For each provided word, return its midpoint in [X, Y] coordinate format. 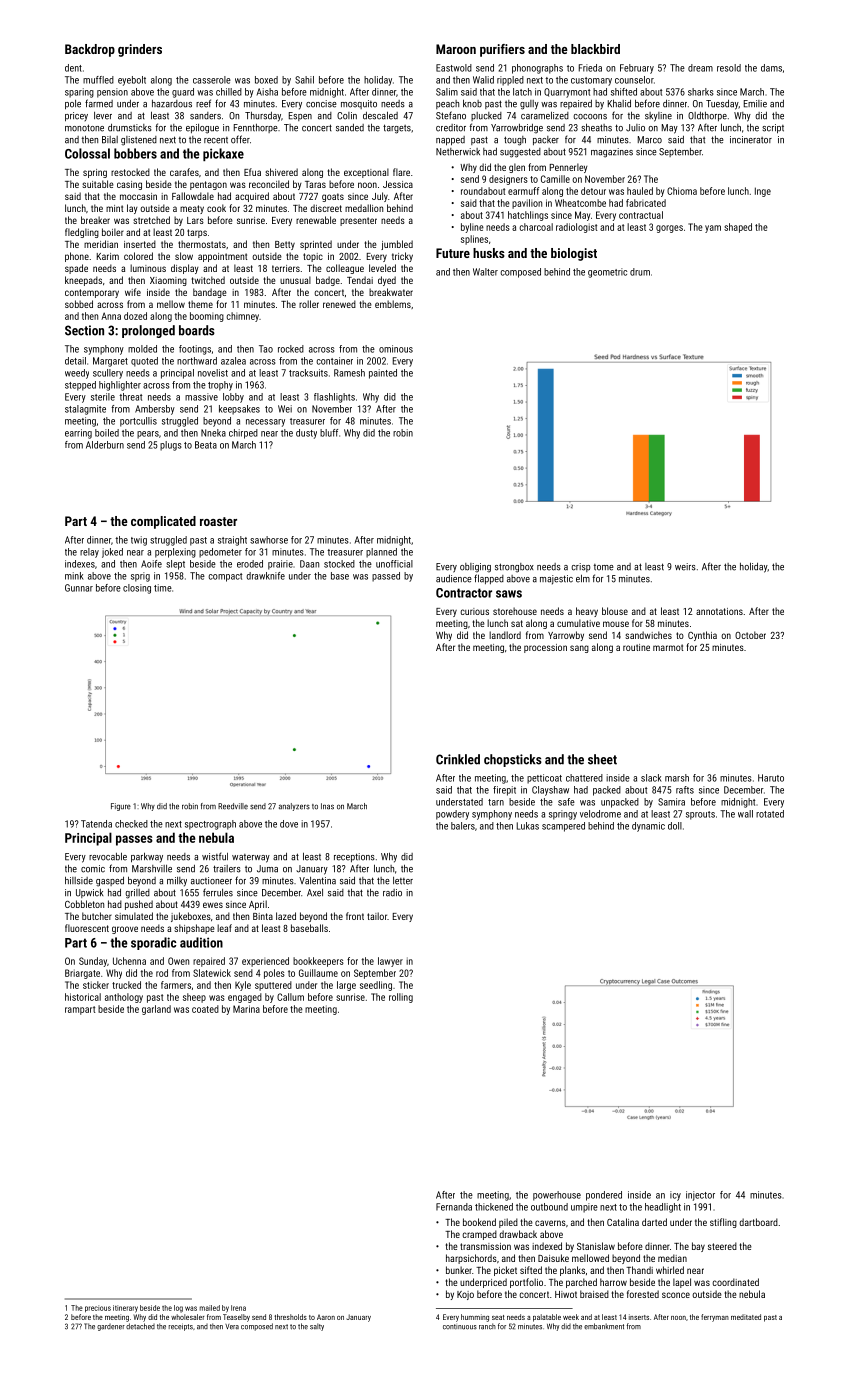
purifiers [502, 50]
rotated [770, 814]
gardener [111, 1327]
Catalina [623, 1222]
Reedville [233, 806]
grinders [140, 50]
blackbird [595, 49]
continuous [460, 1327]
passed [386, 577]
